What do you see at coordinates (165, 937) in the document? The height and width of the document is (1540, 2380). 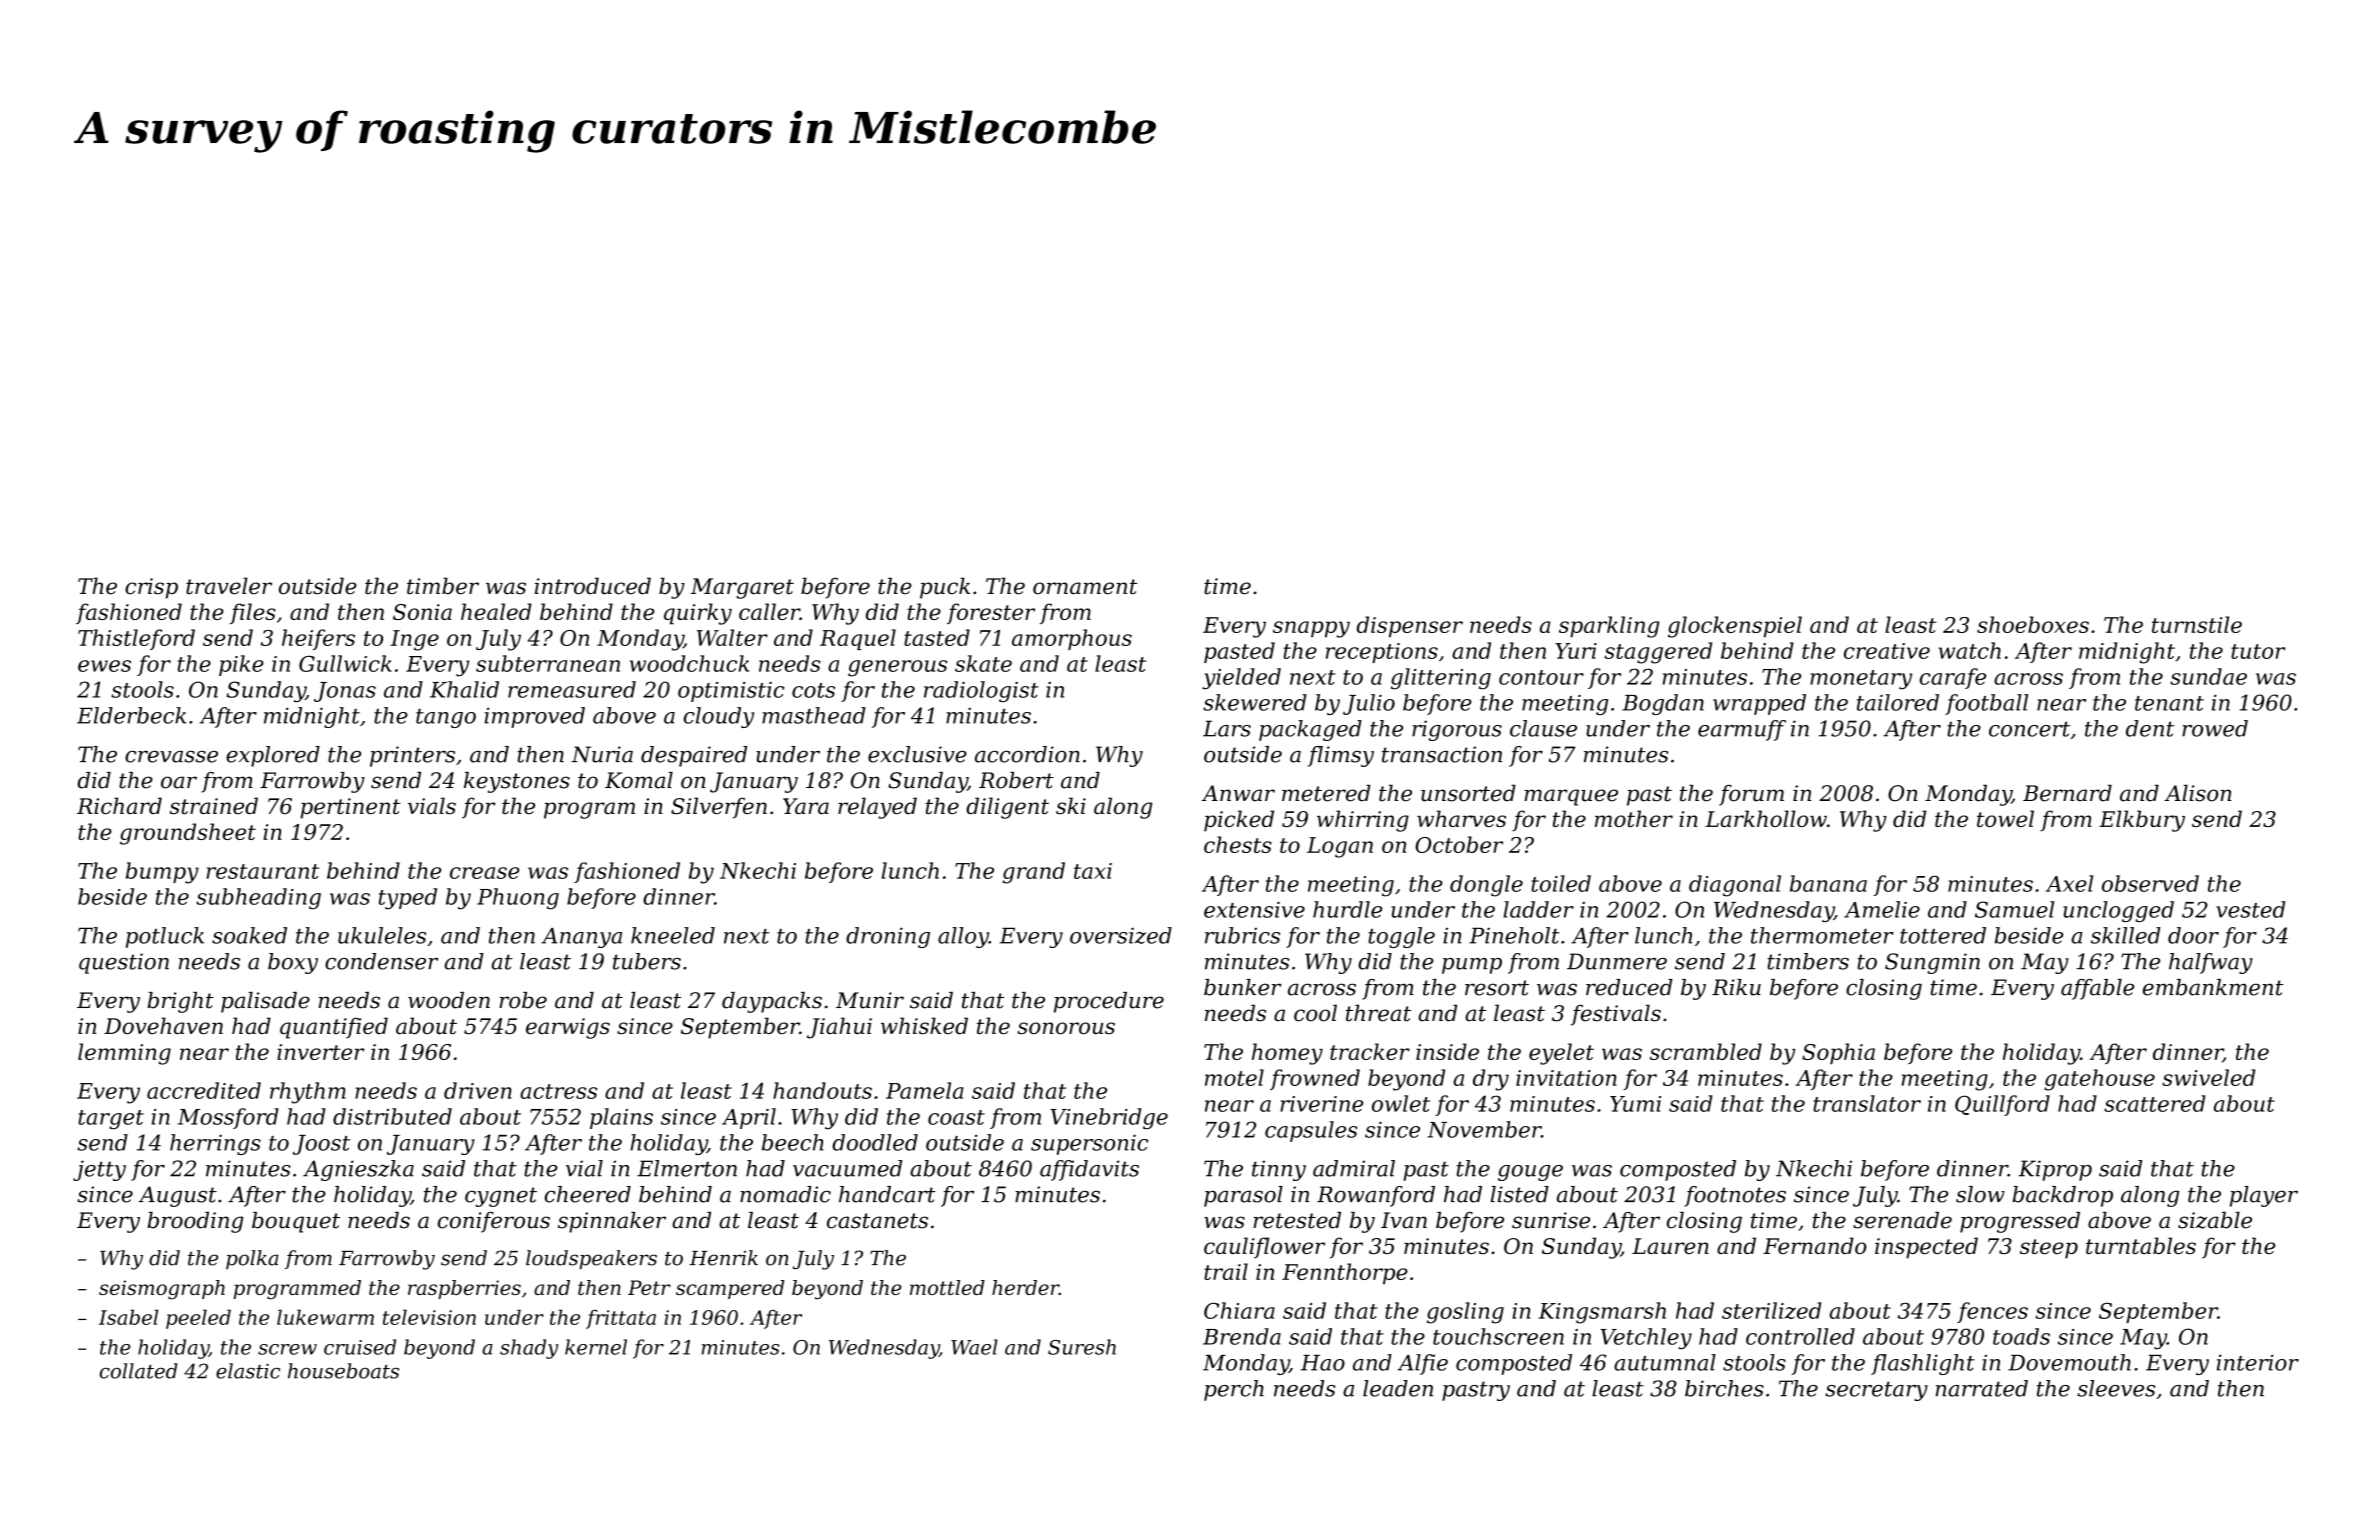 I see `potluck` at bounding box center [165, 937].
